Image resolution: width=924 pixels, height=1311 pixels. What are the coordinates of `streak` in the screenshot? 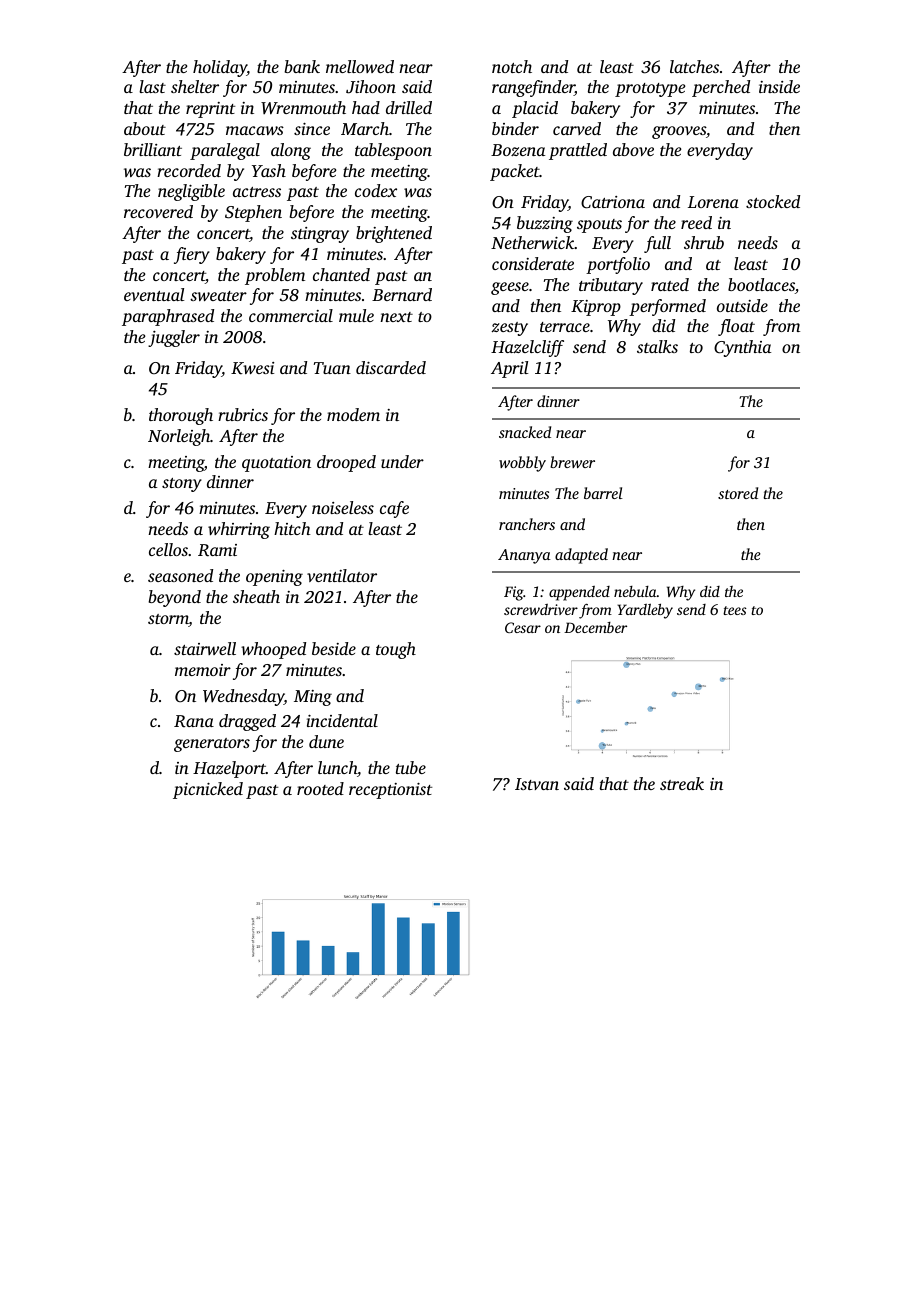 It's located at (682, 783).
